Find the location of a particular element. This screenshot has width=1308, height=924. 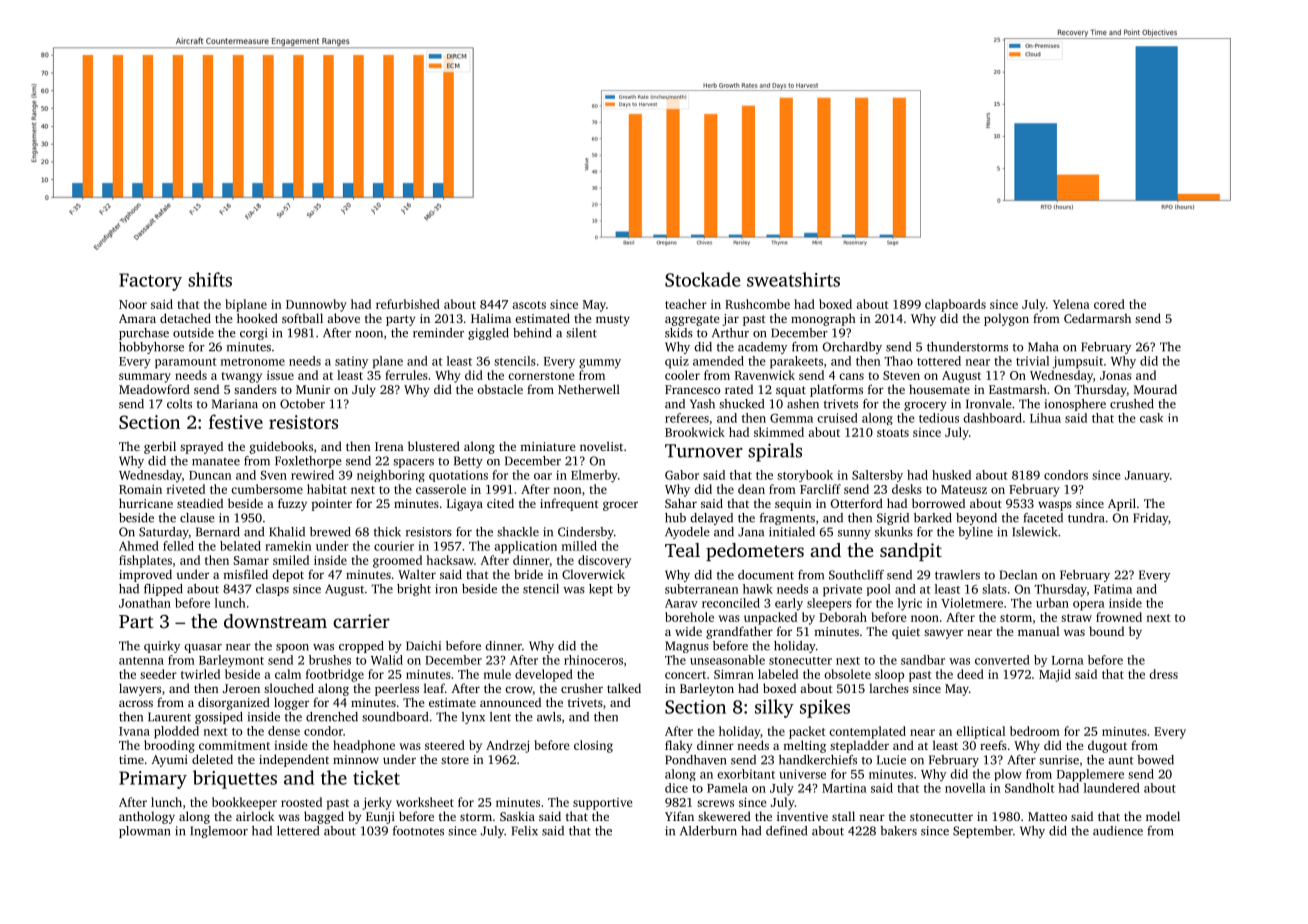

Islewick is located at coordinates (1034, 532).
